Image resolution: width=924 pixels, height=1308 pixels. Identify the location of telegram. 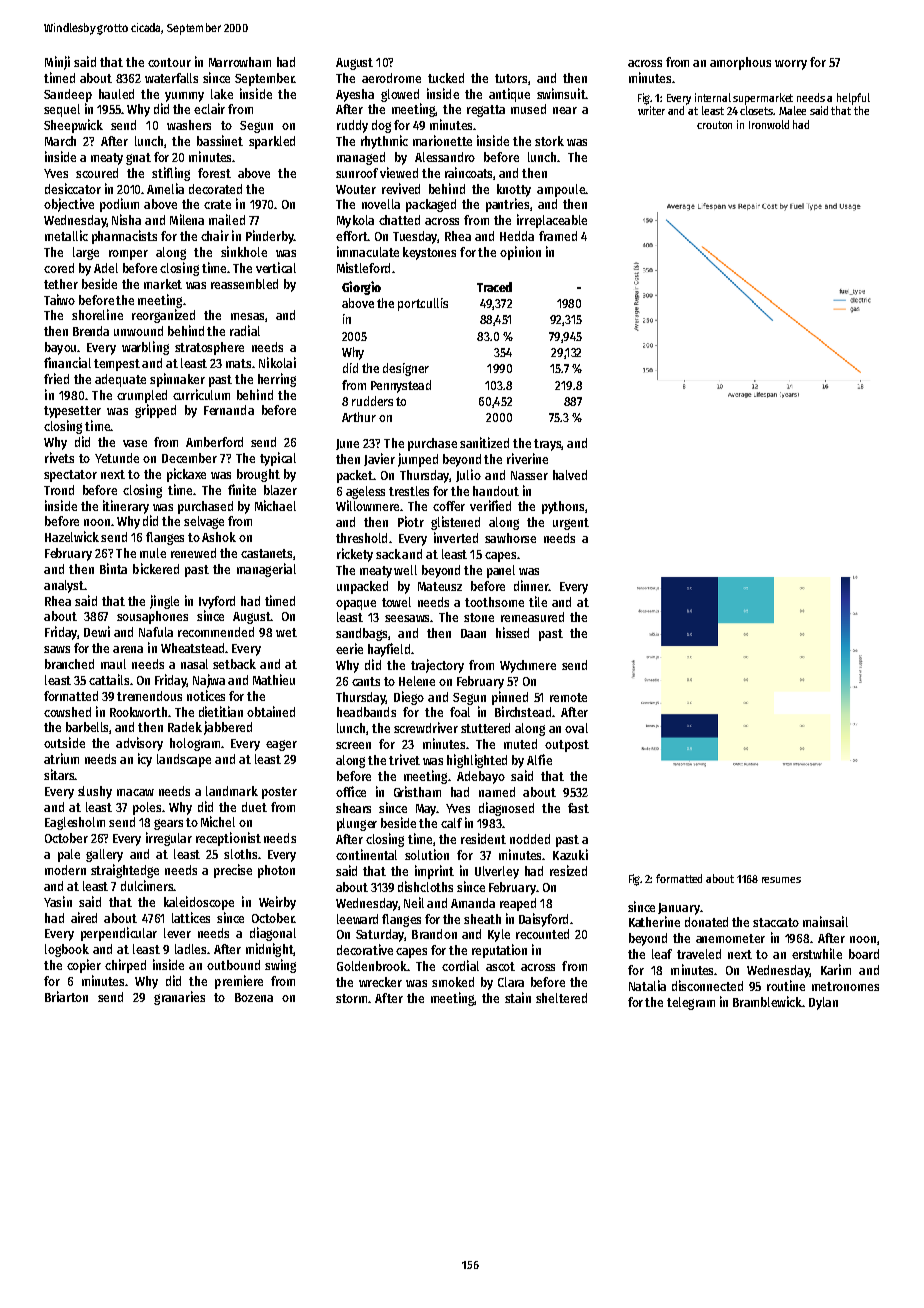
(691, 1003).
